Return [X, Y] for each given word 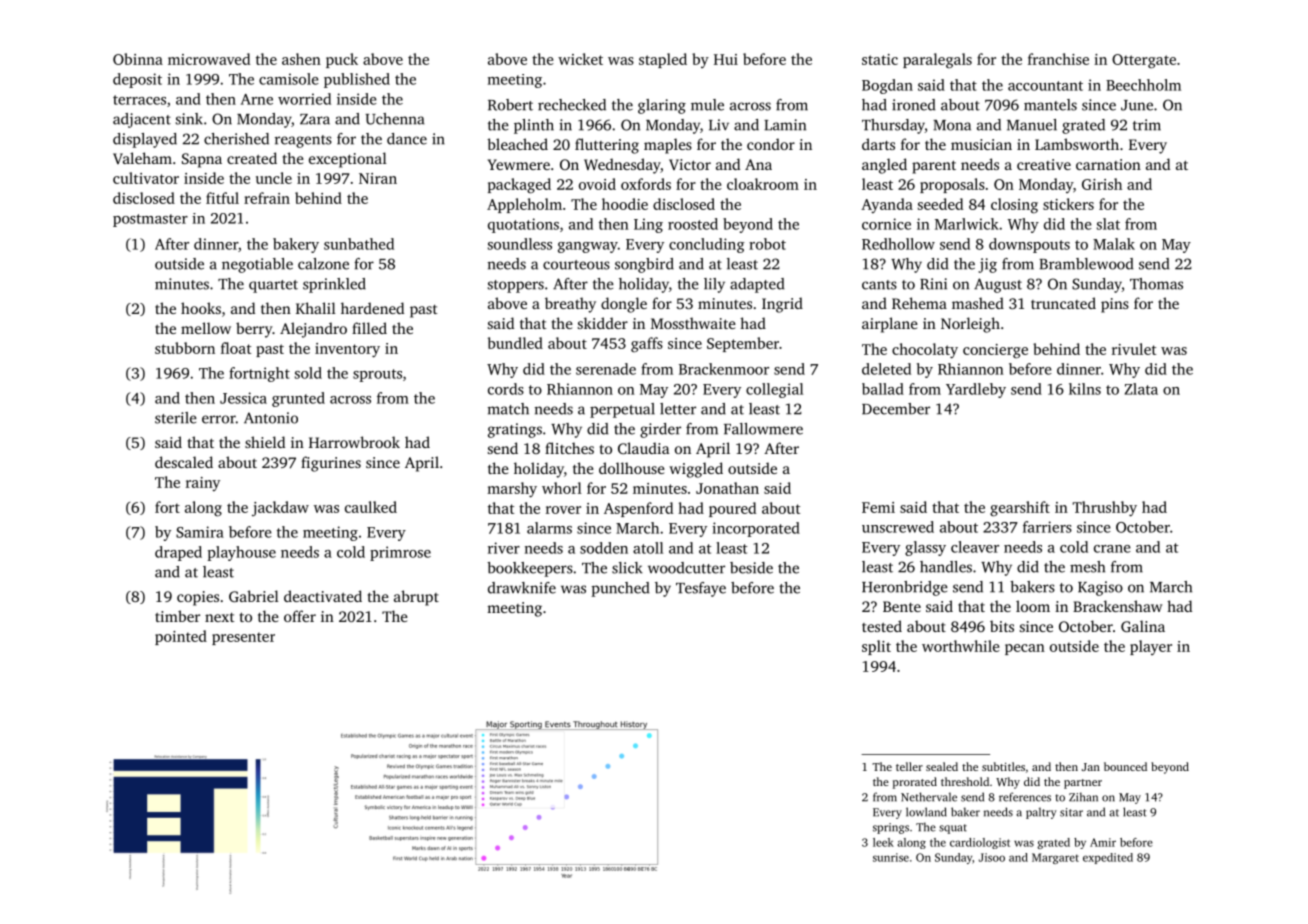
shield [265, 442]
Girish [1102, 184]
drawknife [522, 588]
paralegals [937, 60]
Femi [878, 507]
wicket [580, 59]
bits [1002, 626]
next [220, 617]
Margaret [1055, 858]
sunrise [891, 857]
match [508, 409]
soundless [520, 244]
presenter [243, 638]
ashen [301, 59]
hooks [201, 308]
